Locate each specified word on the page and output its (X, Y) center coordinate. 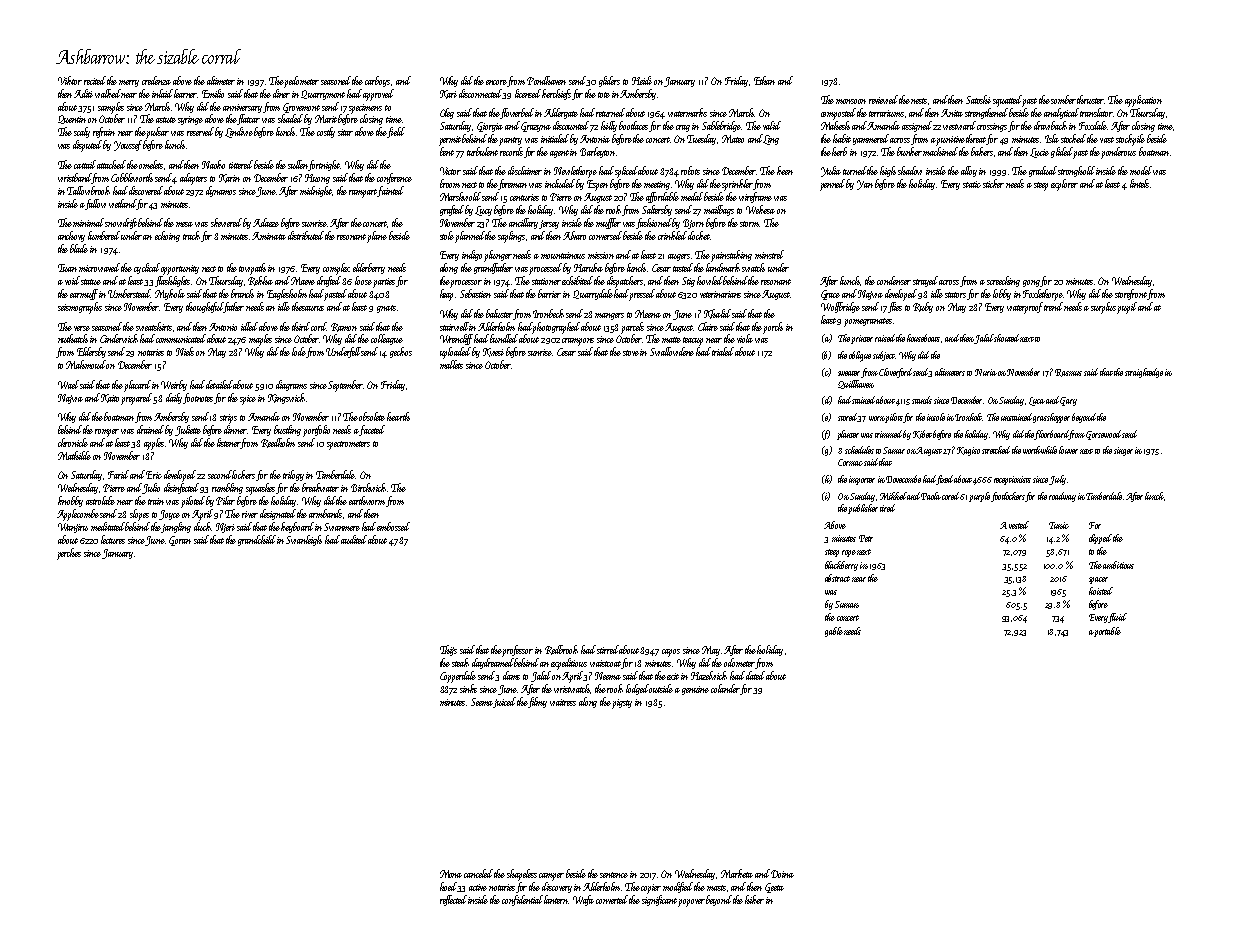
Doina (782, 874)
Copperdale (458, 677)
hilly (609, 126)
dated (755, 675)
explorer (1064, 185)
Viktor (70, 80)
